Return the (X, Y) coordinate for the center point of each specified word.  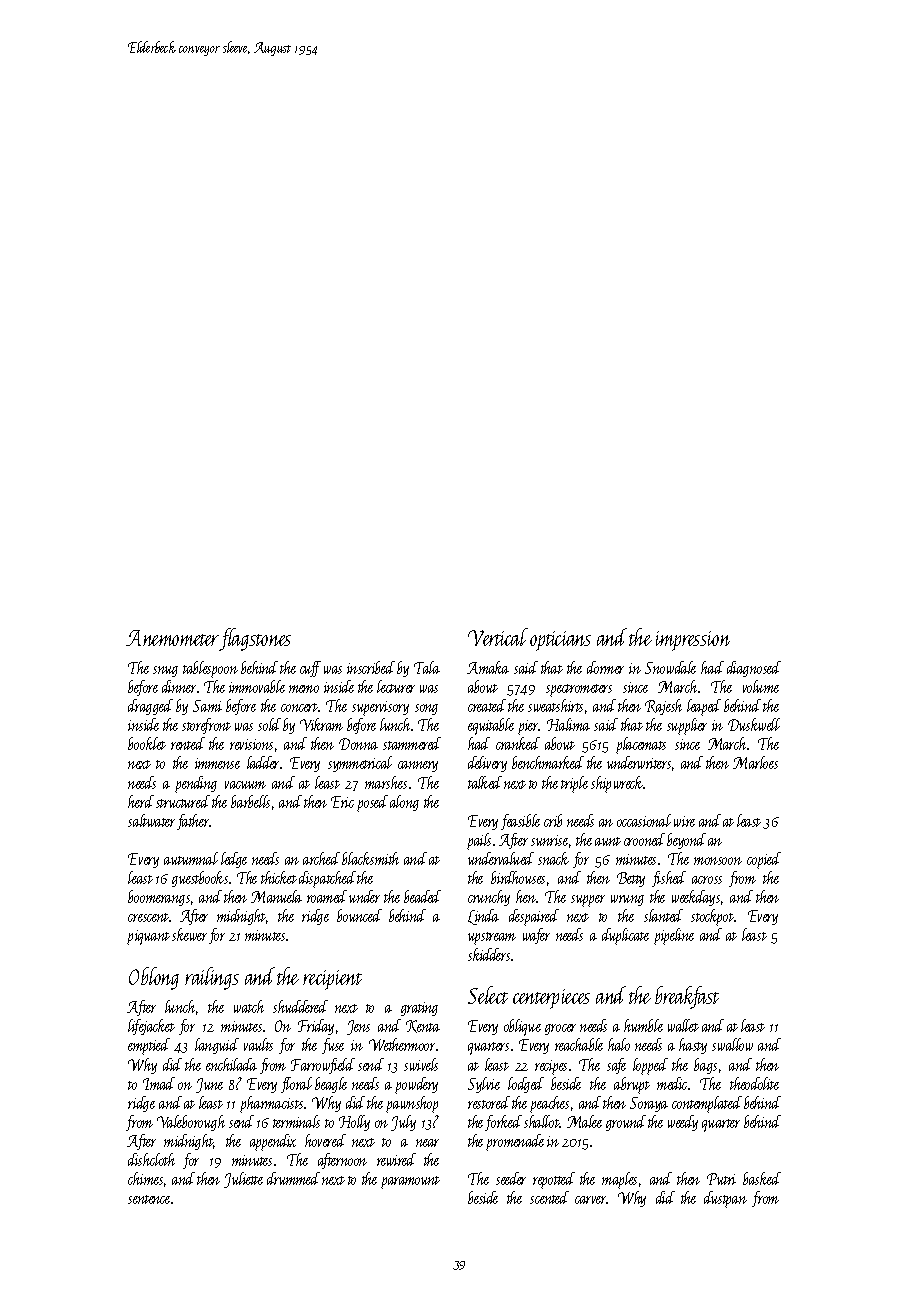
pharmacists (271, 1104)
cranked (518, 743)
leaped (704, 707)
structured (183, 801)
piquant (148, 937)
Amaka (488, 667)
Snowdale (670, 667)
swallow (732, 1044)
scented (549, 1197)
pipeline (674, 936)
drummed (293, 1178)
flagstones (255, 639)
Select (488, 995)
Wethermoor (402, 1044)
